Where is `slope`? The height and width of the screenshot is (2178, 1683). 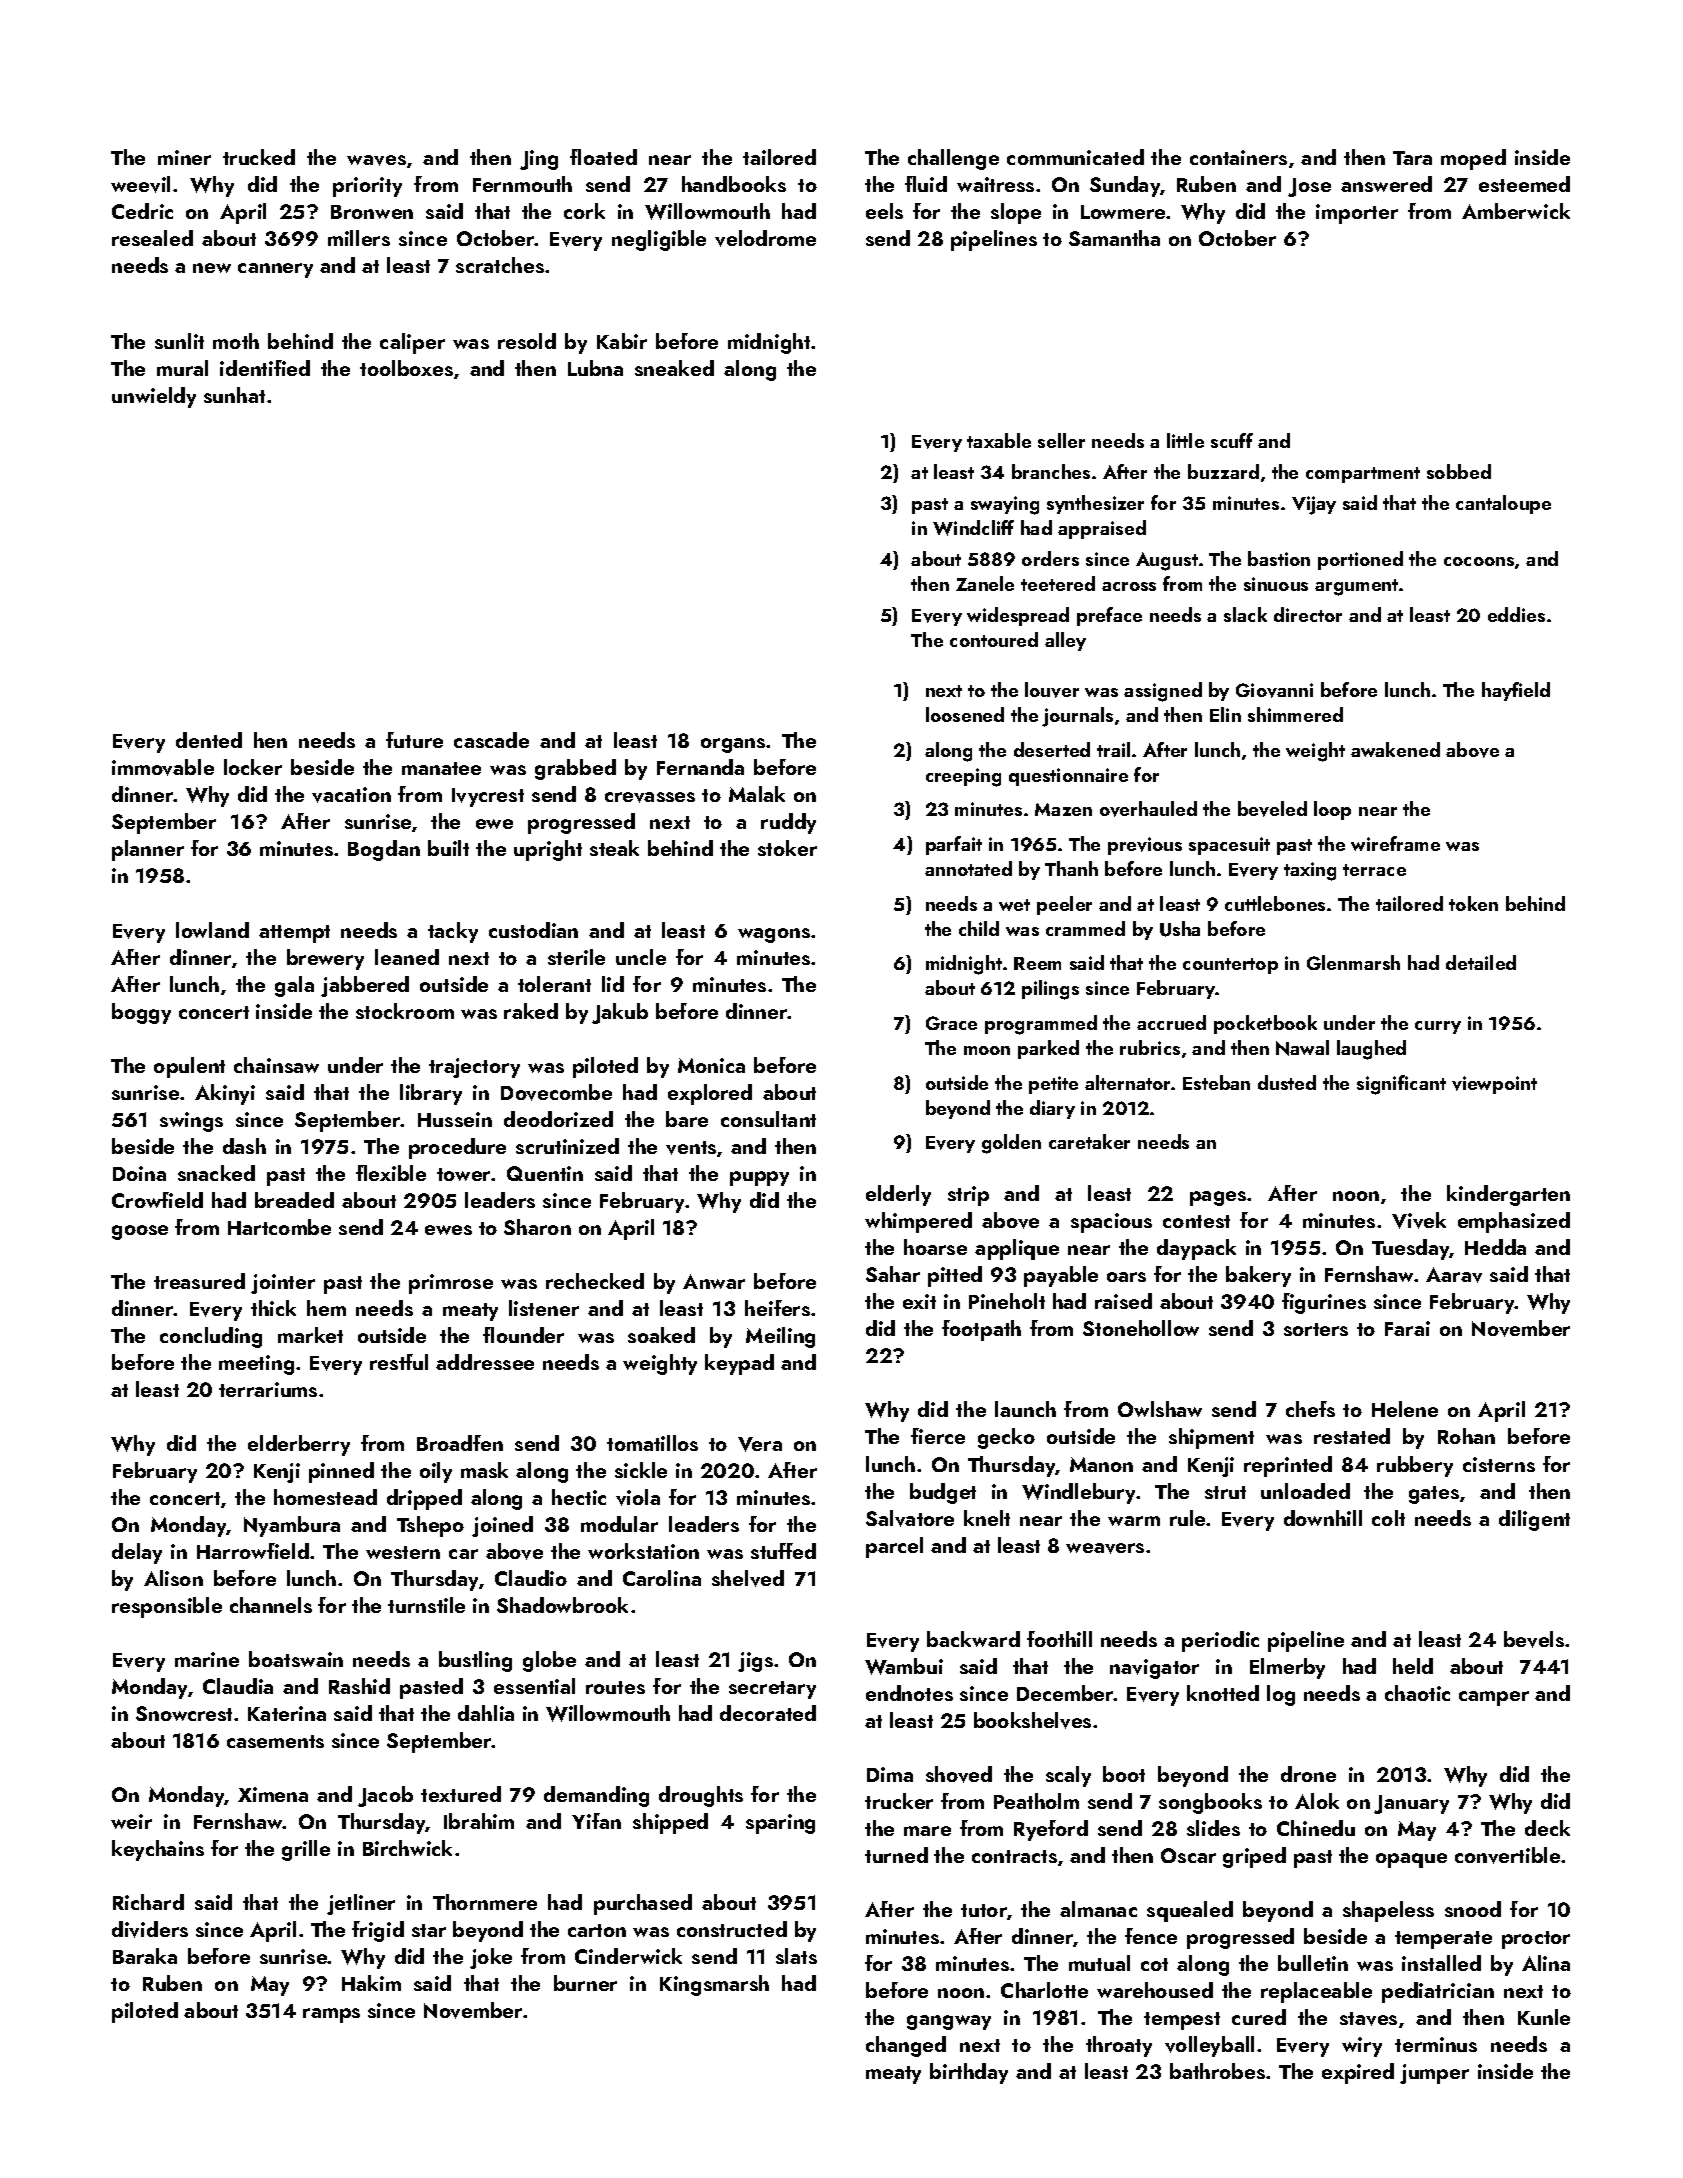 slope is located at coordinates (1016, 213).
